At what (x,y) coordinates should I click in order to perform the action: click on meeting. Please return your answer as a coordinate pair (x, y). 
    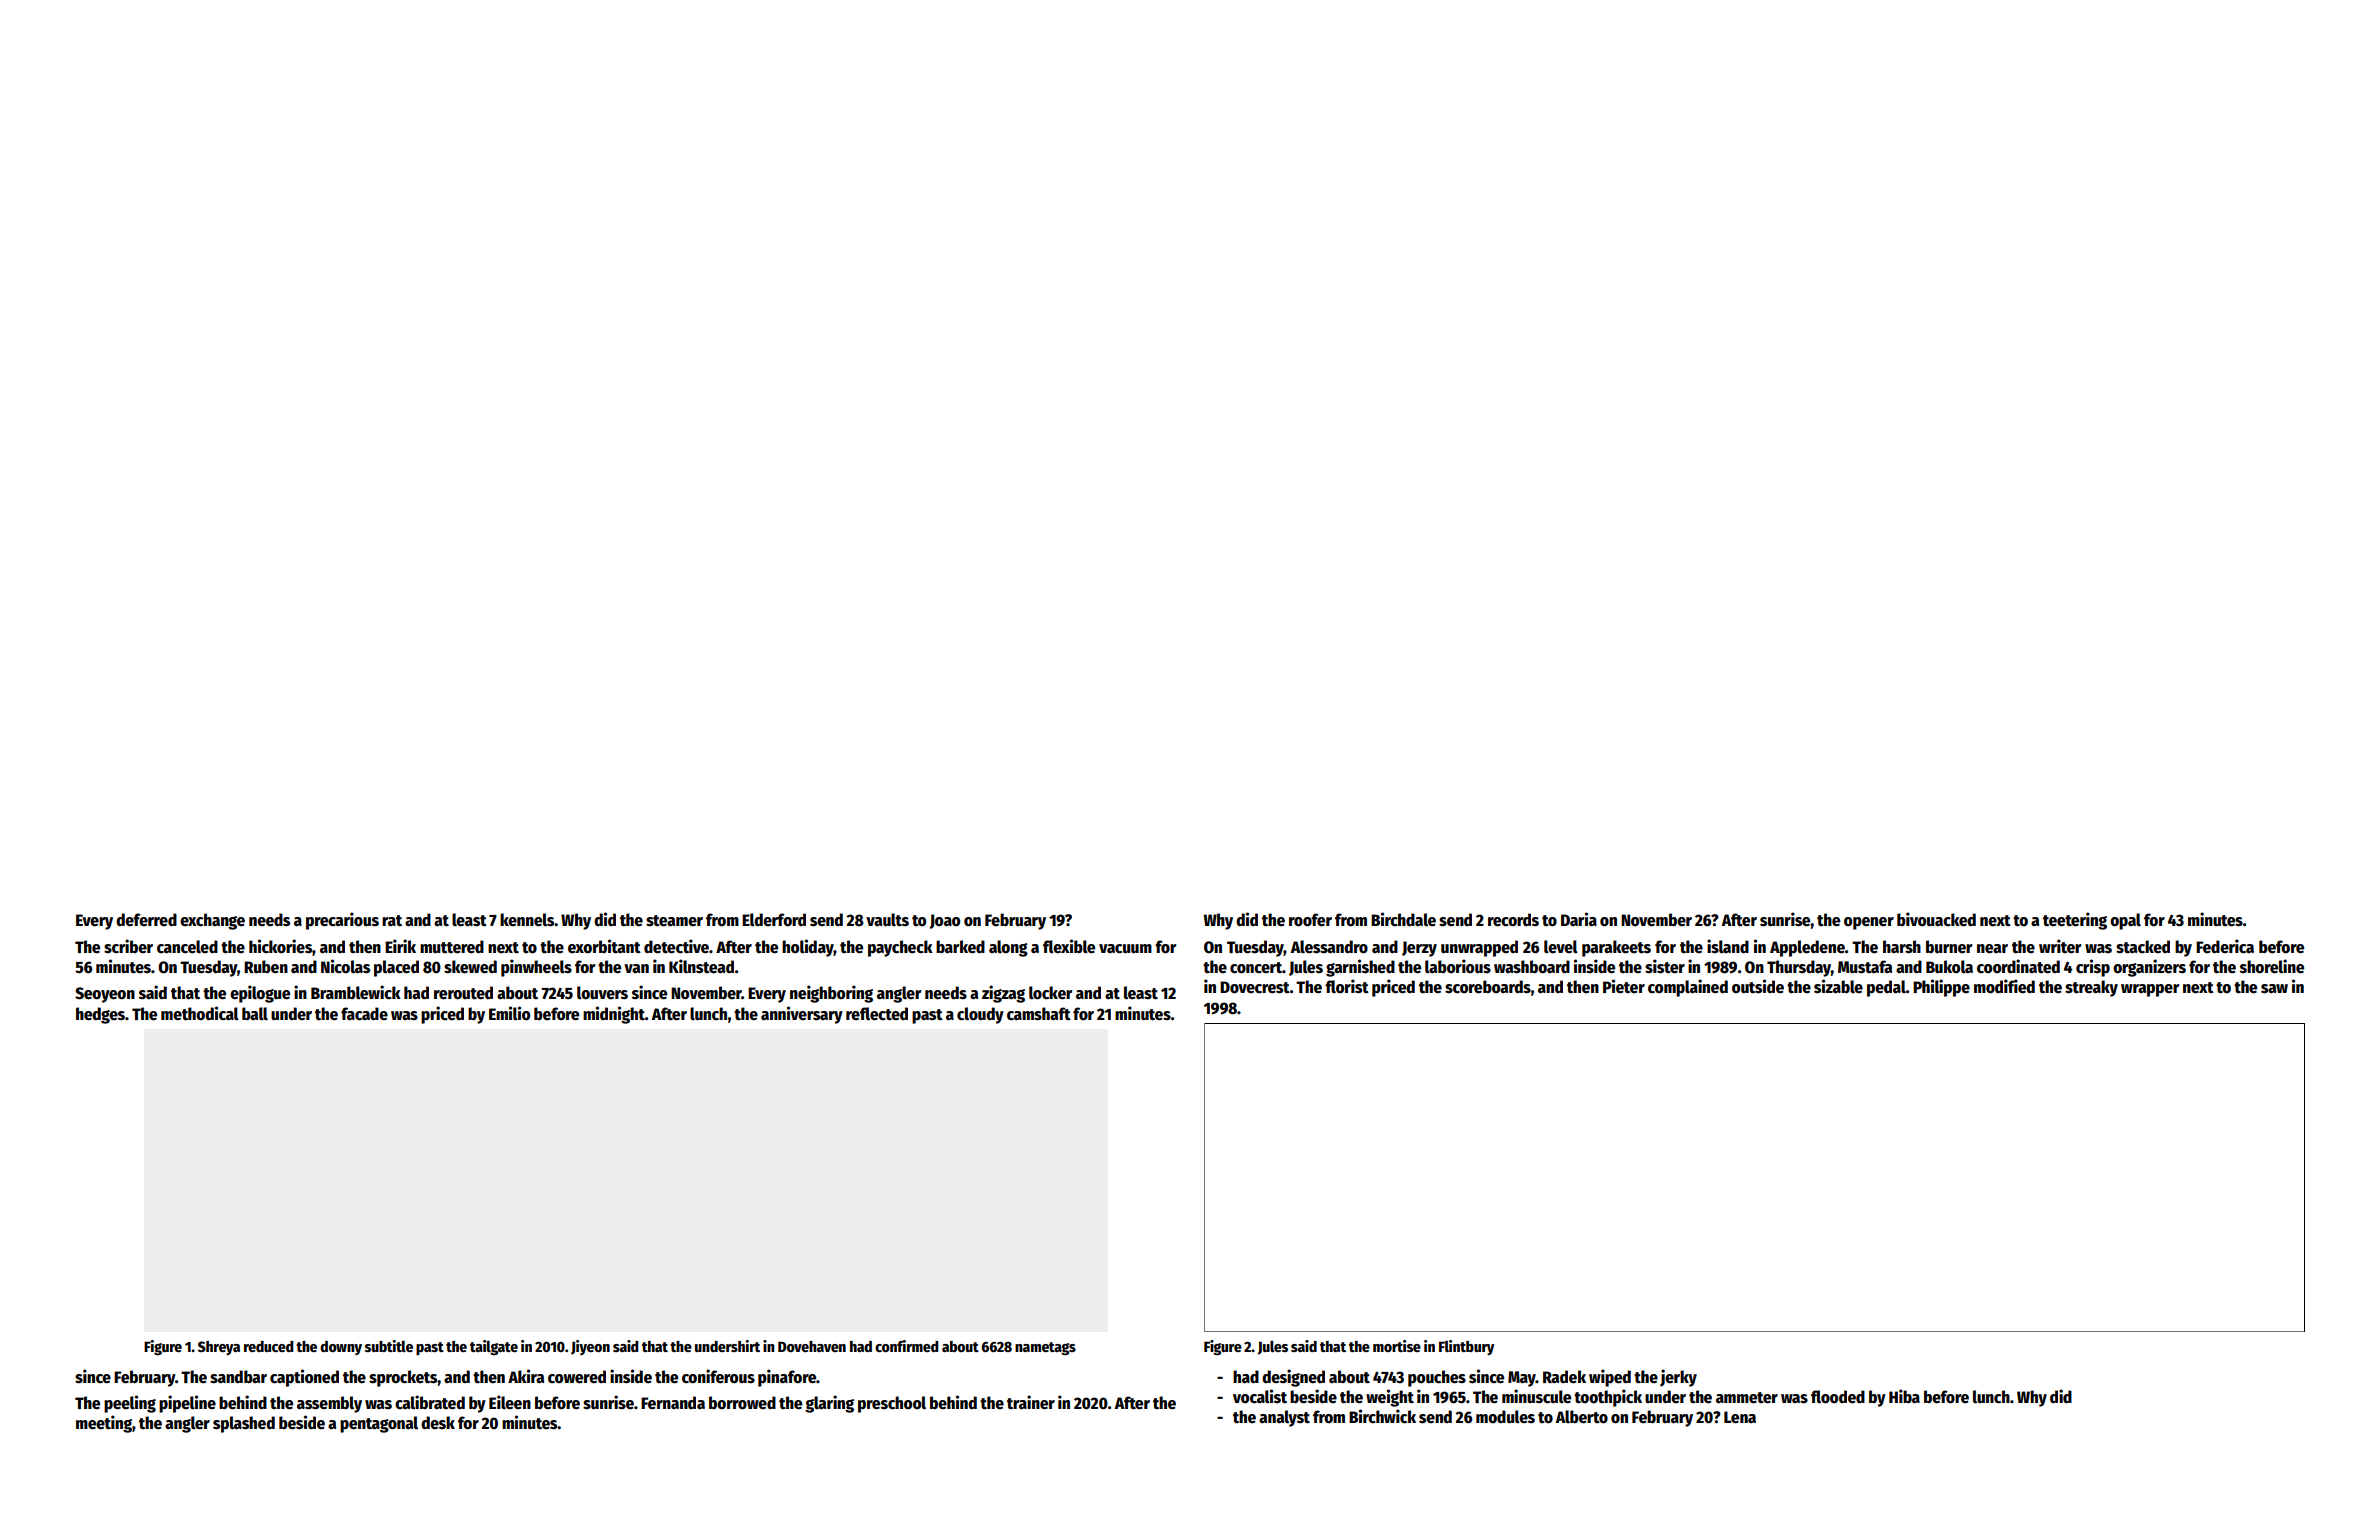
    Looking at the image, I should click on (104, 1424).
